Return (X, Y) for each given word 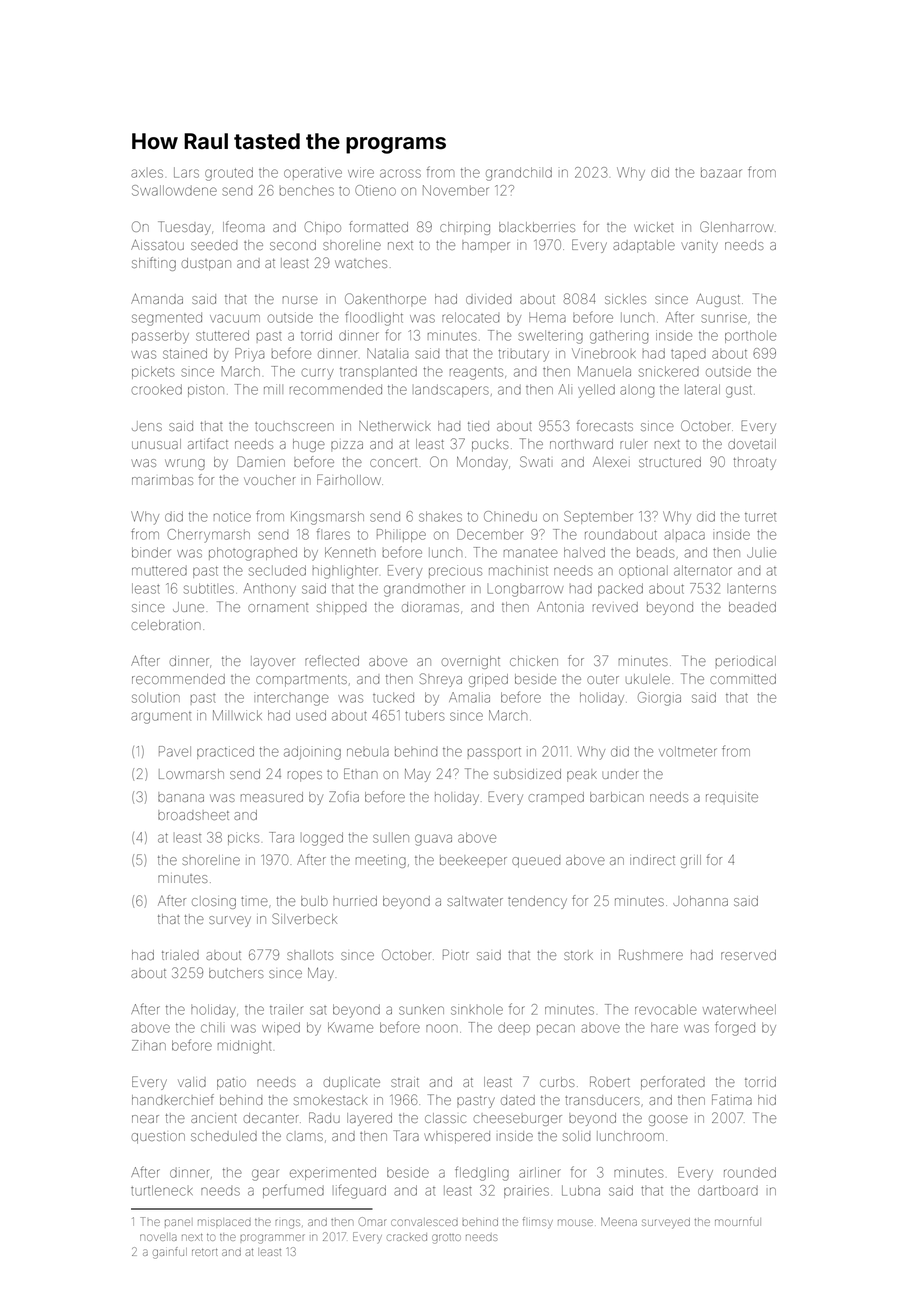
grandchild (519, 174)
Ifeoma (244, 226)
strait (405, 1082)
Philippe (401, 535)
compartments (301, 681)
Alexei (611, 462)
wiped (281, 1028)
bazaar (721, 172)
